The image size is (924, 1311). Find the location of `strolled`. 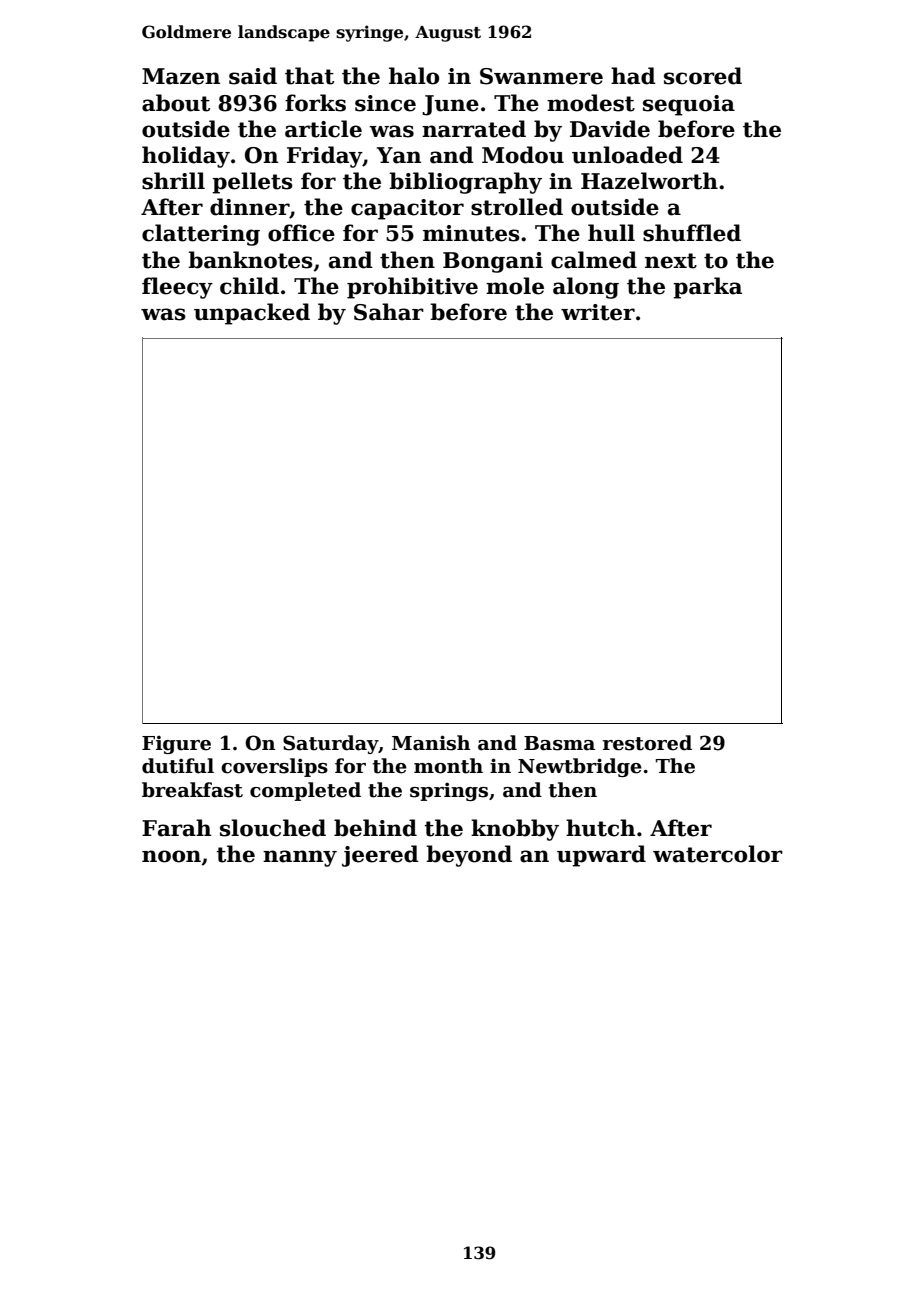

strolled is located at coordinates (517, 207).
